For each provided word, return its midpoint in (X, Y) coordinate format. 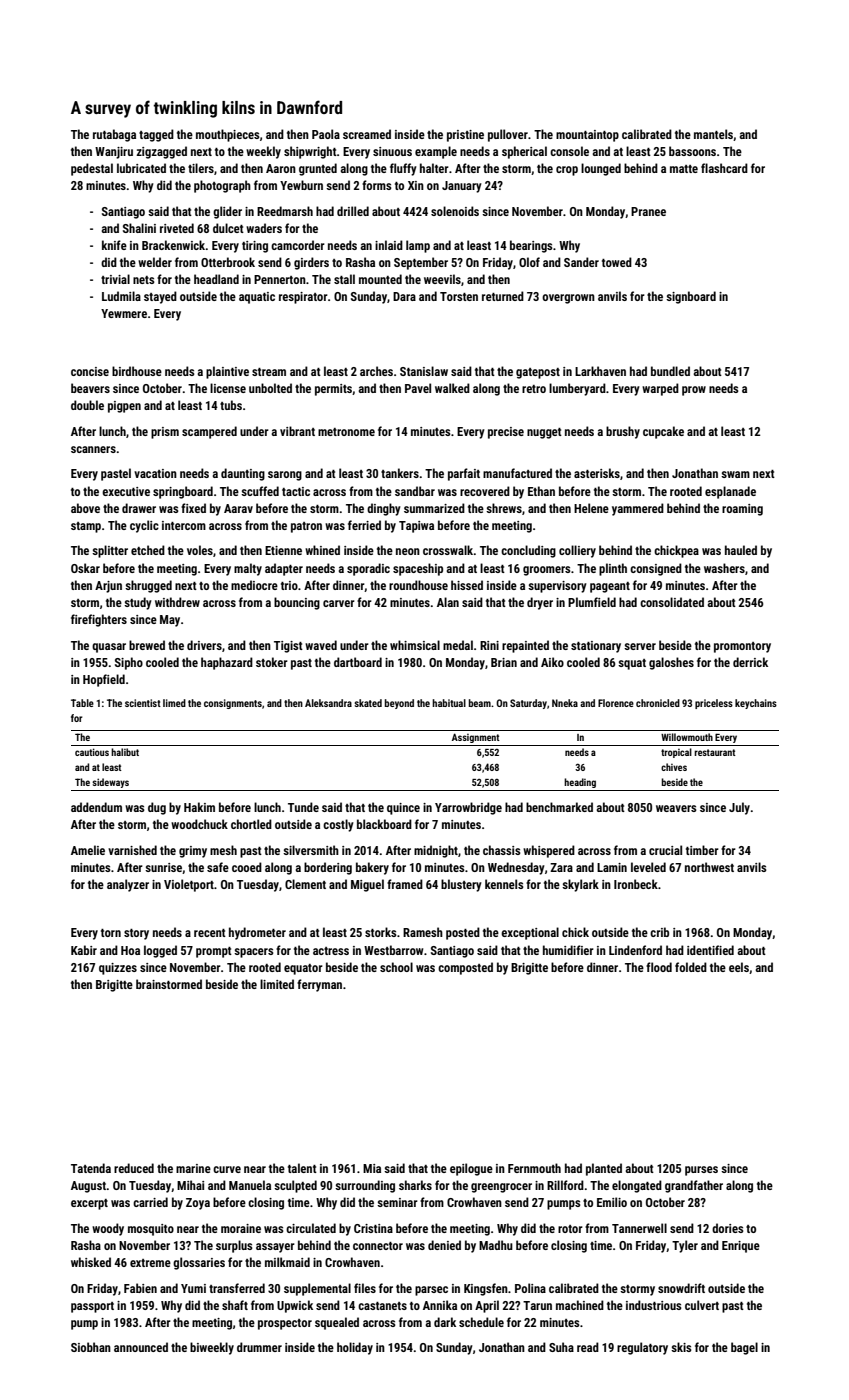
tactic (296, 491)
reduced (134, 1168)
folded (691, 967)
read (588, 1347)
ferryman (319, 985)
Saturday (528, 704)
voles (200, 550)
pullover (508, 135)
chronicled (658, 703)
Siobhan (91, 1347)
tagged (156, 135)
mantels (713, 134)
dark (445, 1322)
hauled (741, 550)
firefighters (99, 620)
